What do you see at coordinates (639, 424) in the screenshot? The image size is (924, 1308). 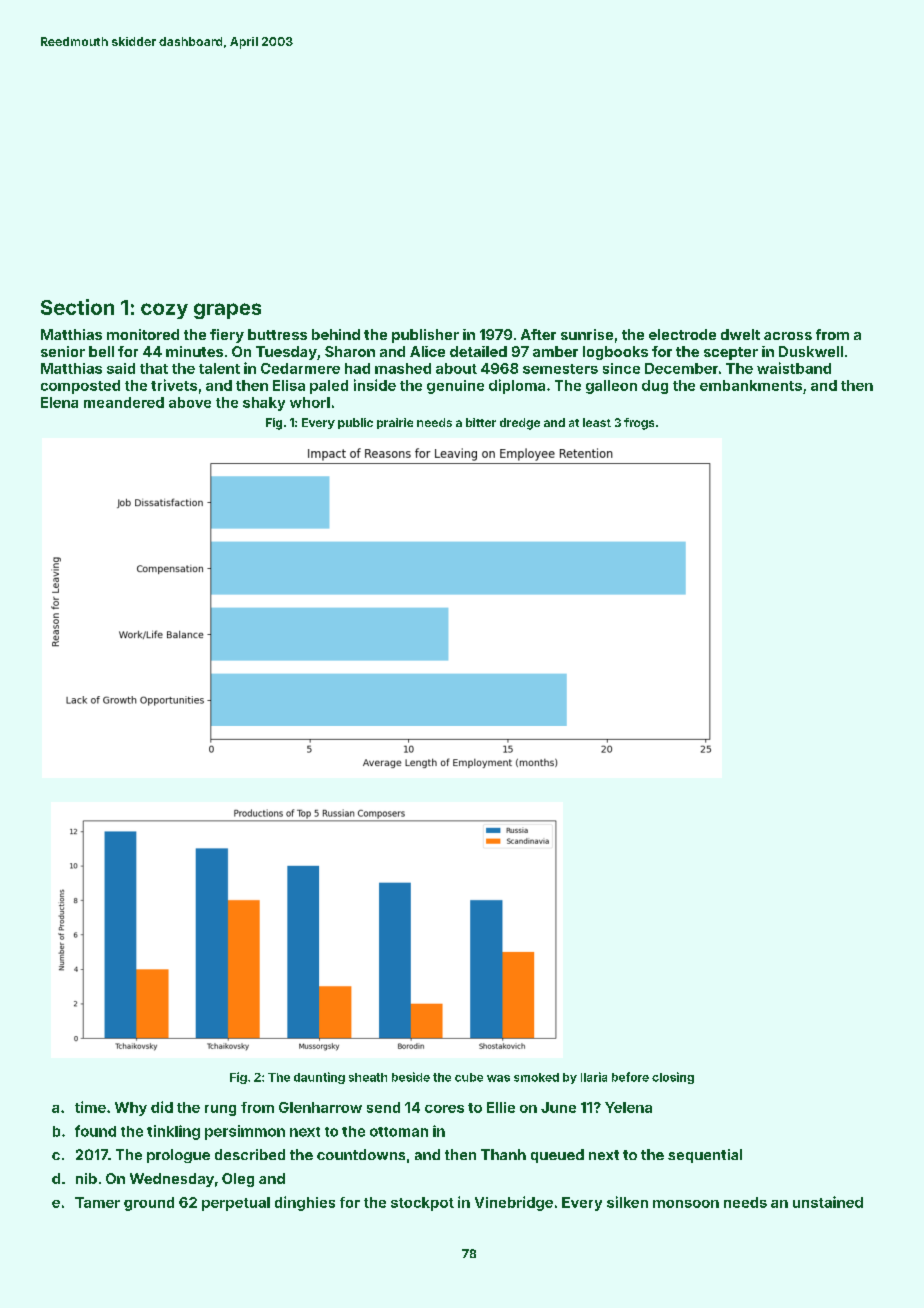 I see `frogs` at bounding box center [639, 424].
